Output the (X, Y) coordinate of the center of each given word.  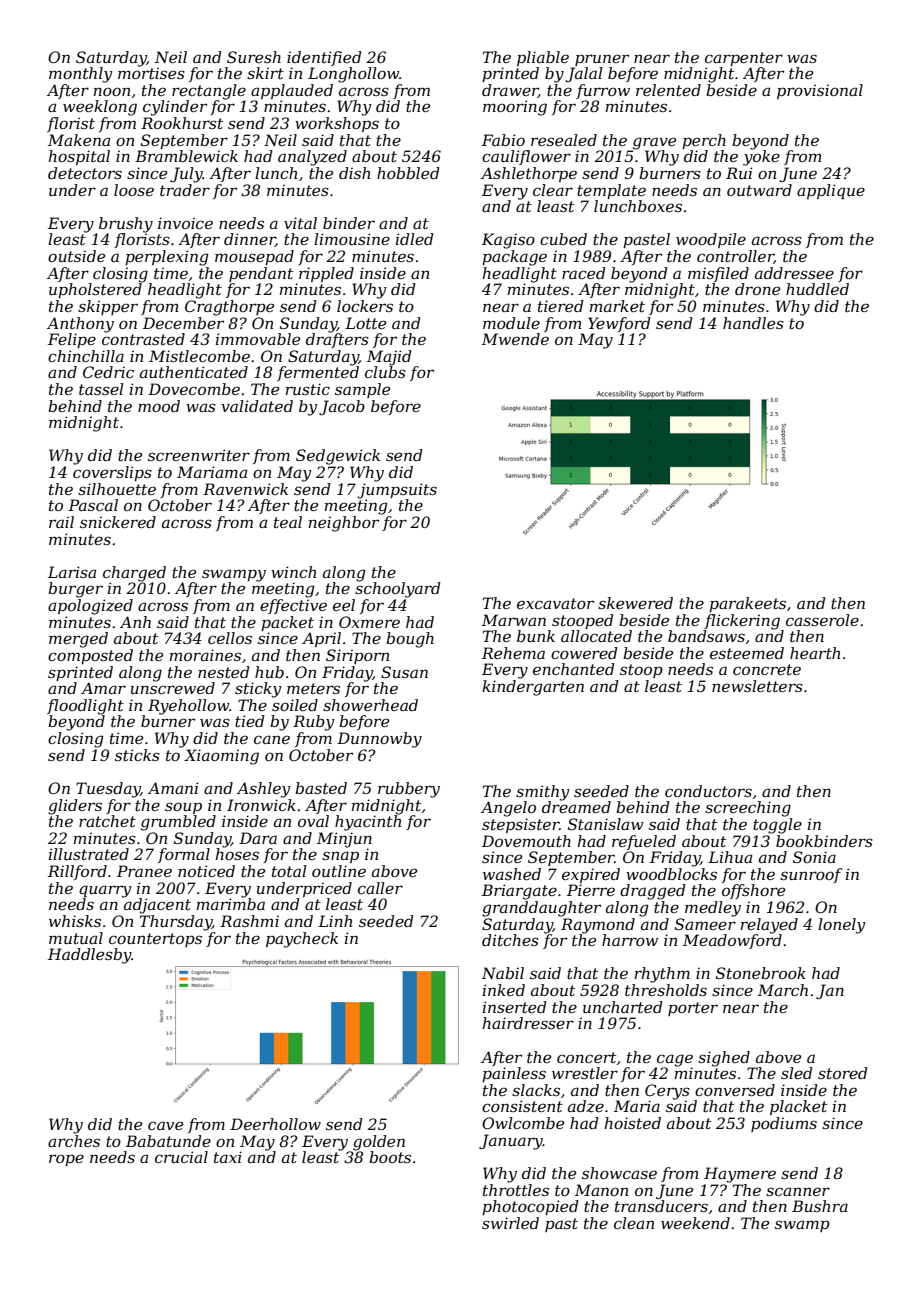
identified (324, 58)
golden (379, 1143)
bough (410, 640)
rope (66, 1160)
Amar (103, 688)
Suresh (254, 57)
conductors (708, 791)
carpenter (744, 59)
